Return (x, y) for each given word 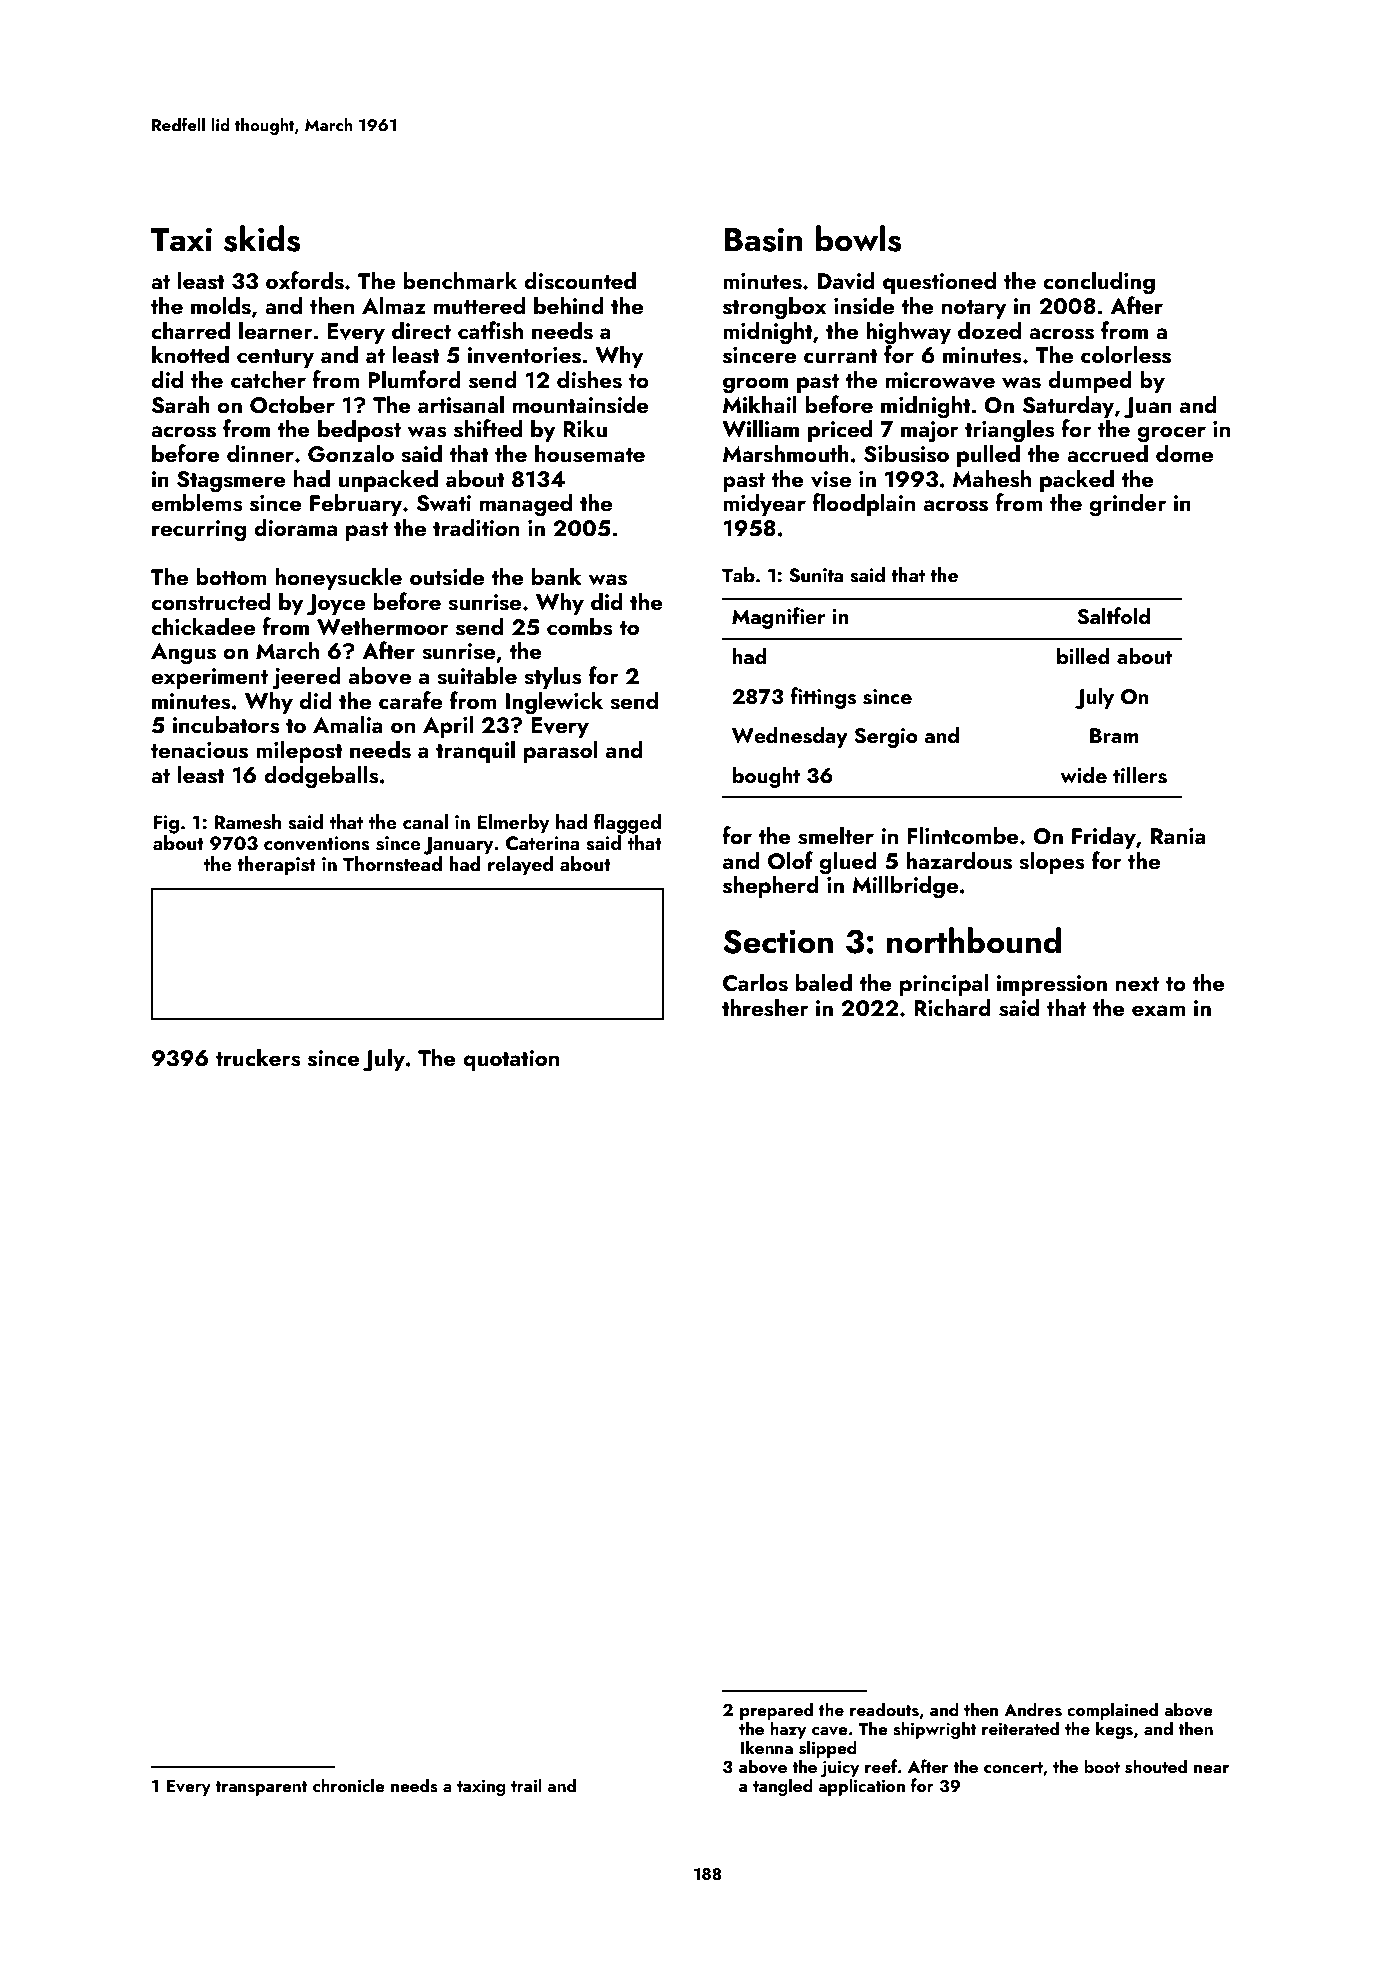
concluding (1099, 283)
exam (1159, 1010)
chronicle (349, 1785)
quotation (511, 1060)
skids (262, 238)
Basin (763, 239)
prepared (776, 1711)
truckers (258, 1057)
